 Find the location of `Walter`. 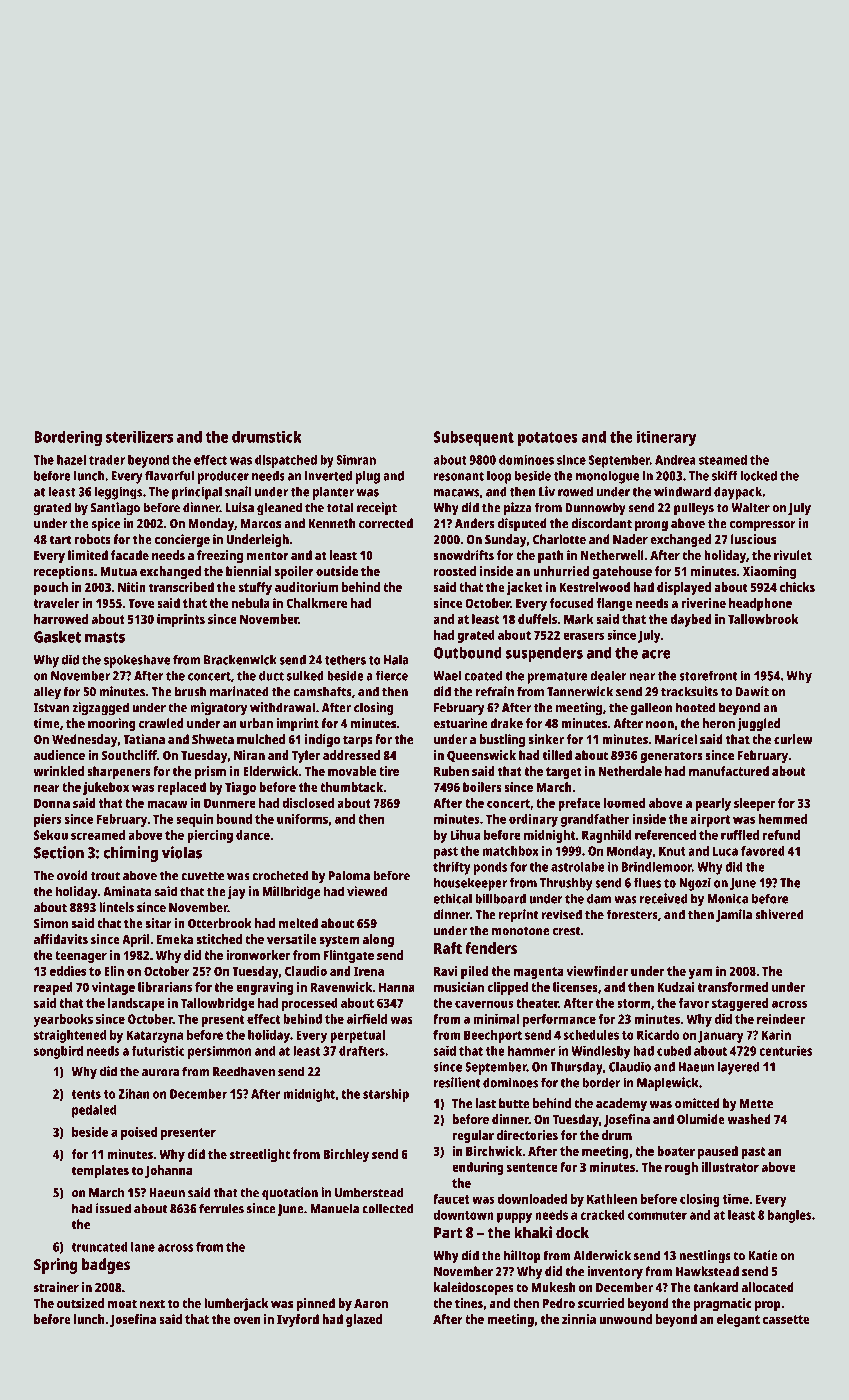

Walter is located at coordinates (750, 507).
